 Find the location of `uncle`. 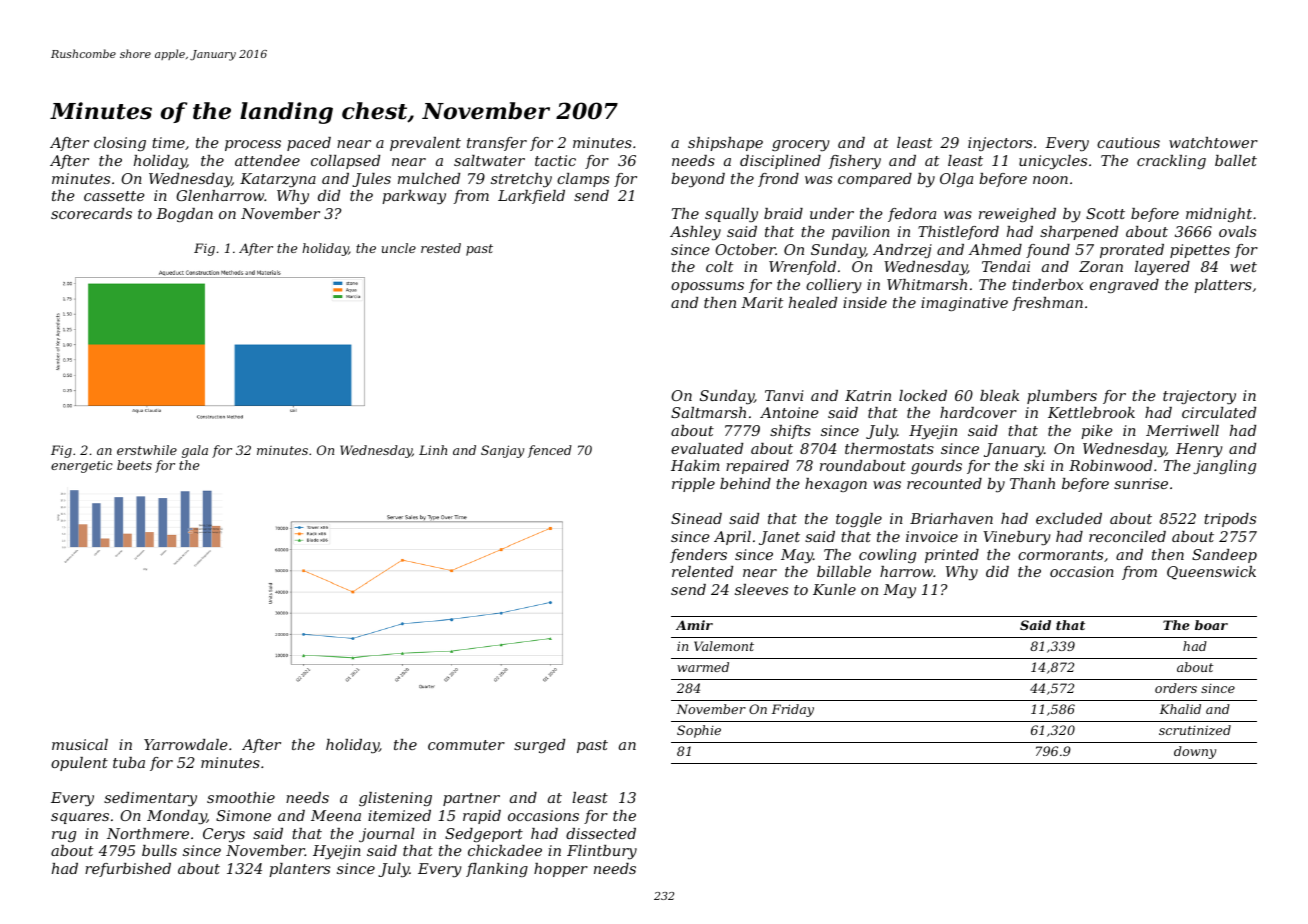

uncle is located at coordinates (399, 248).
